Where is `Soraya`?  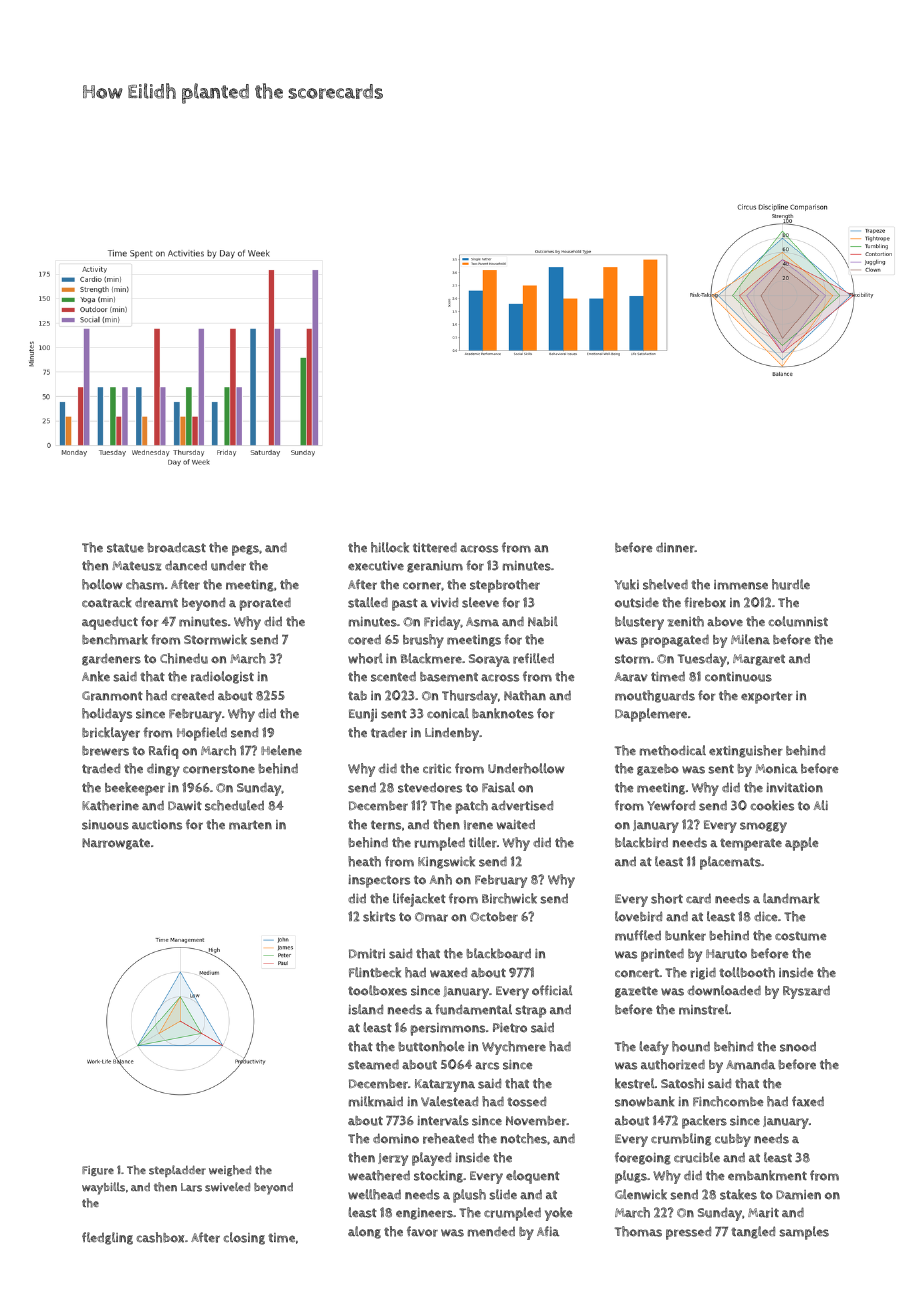 Soraya is located at coordinates (489, 660).
